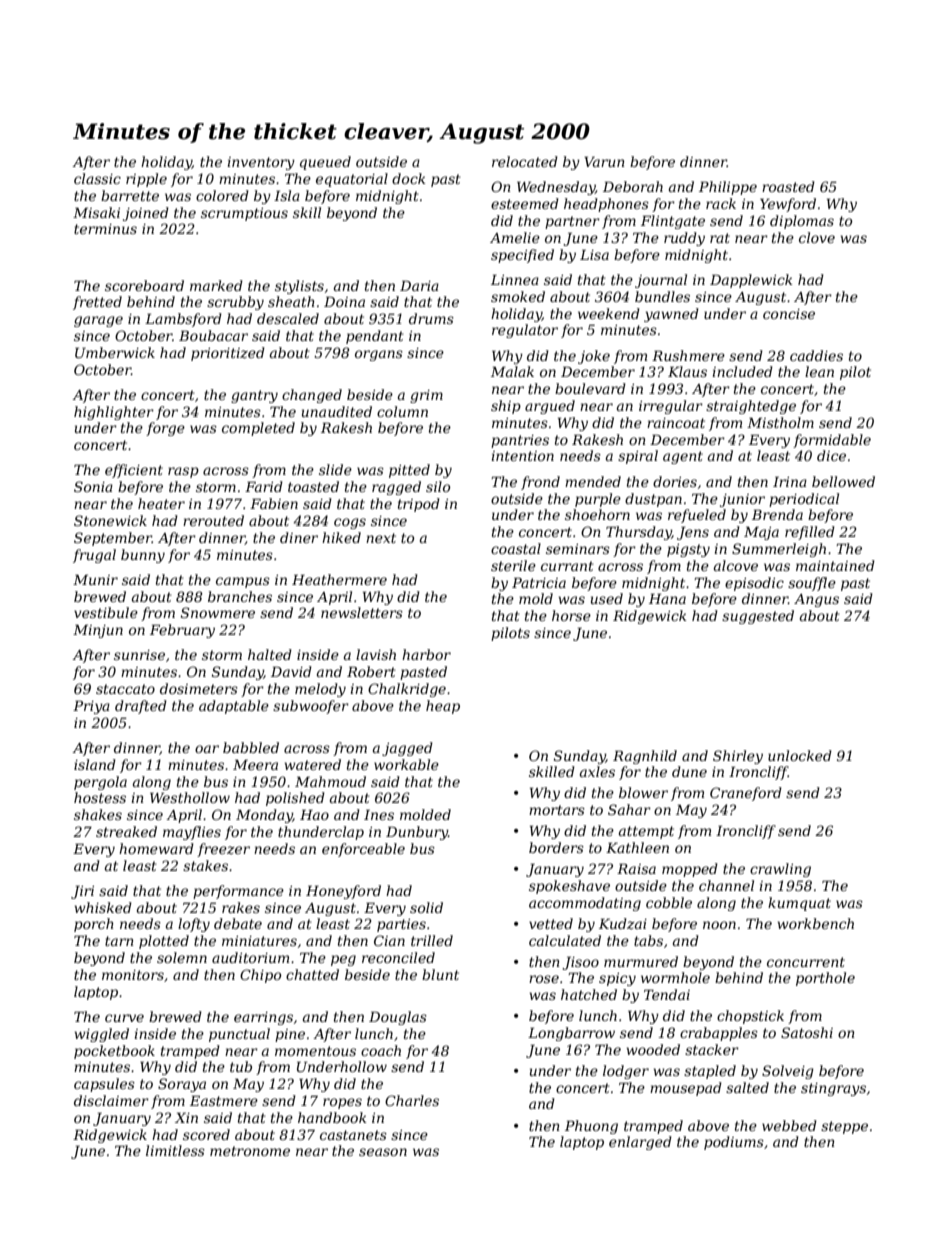 The image size is (952, 1233). I want to click on Ragnhild, so click(645, 757).
